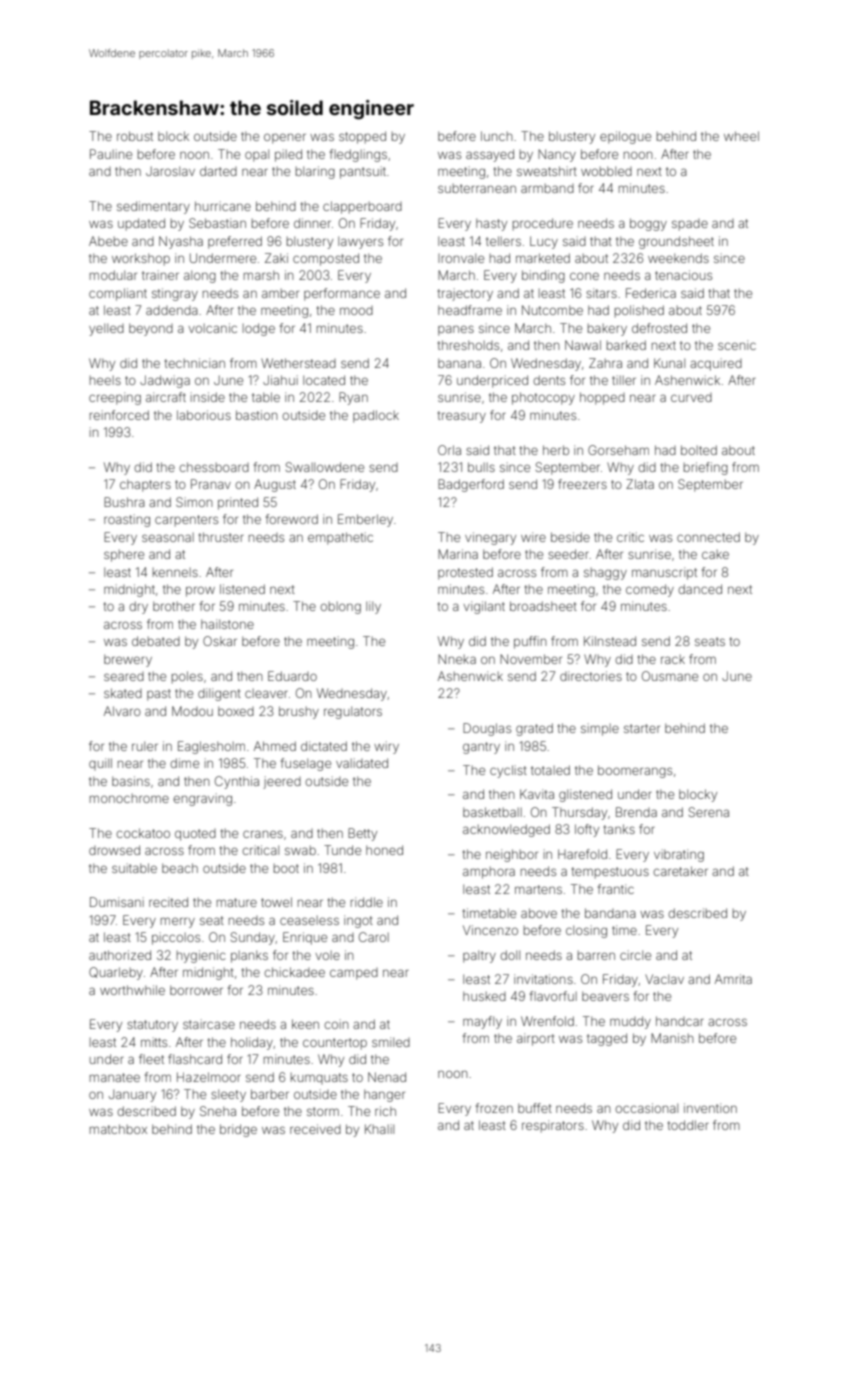 The image size is (849, 1400). I want to click on connected, so click(708, 537).
